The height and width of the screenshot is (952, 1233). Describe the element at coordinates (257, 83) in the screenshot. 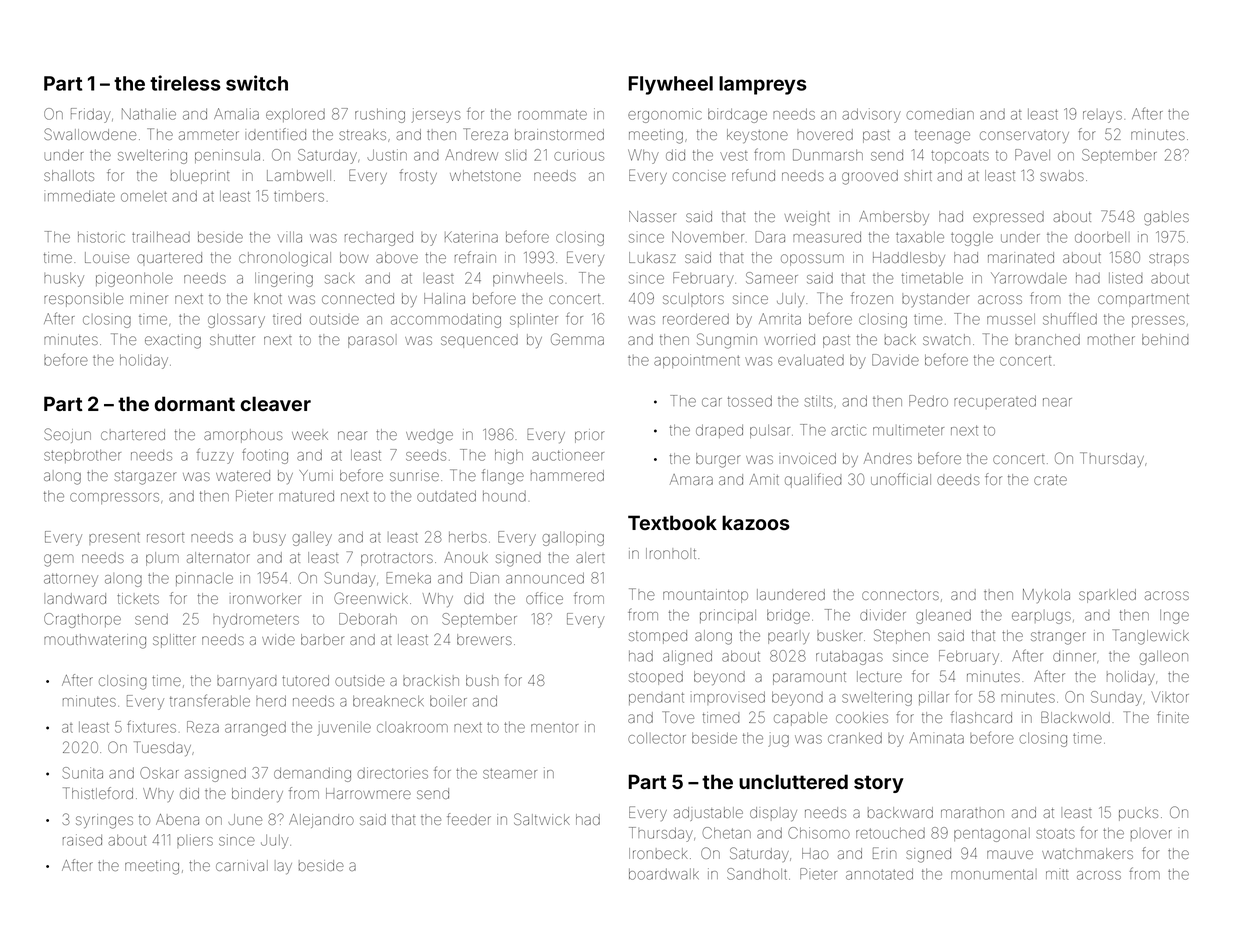

I see `switch` at that location.
